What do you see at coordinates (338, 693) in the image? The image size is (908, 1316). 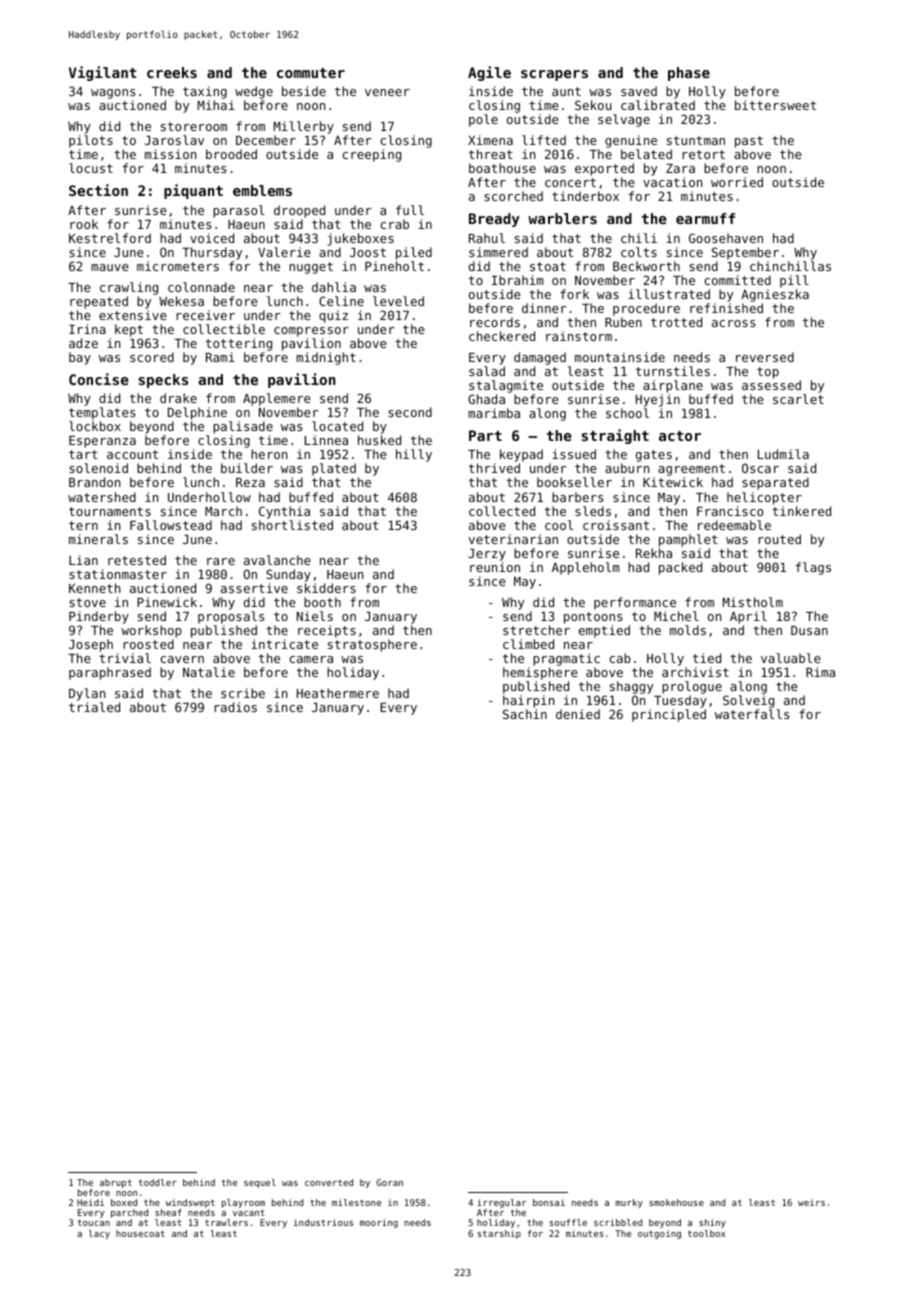 I see `Heathermere` at bounding box center [338, 693].
